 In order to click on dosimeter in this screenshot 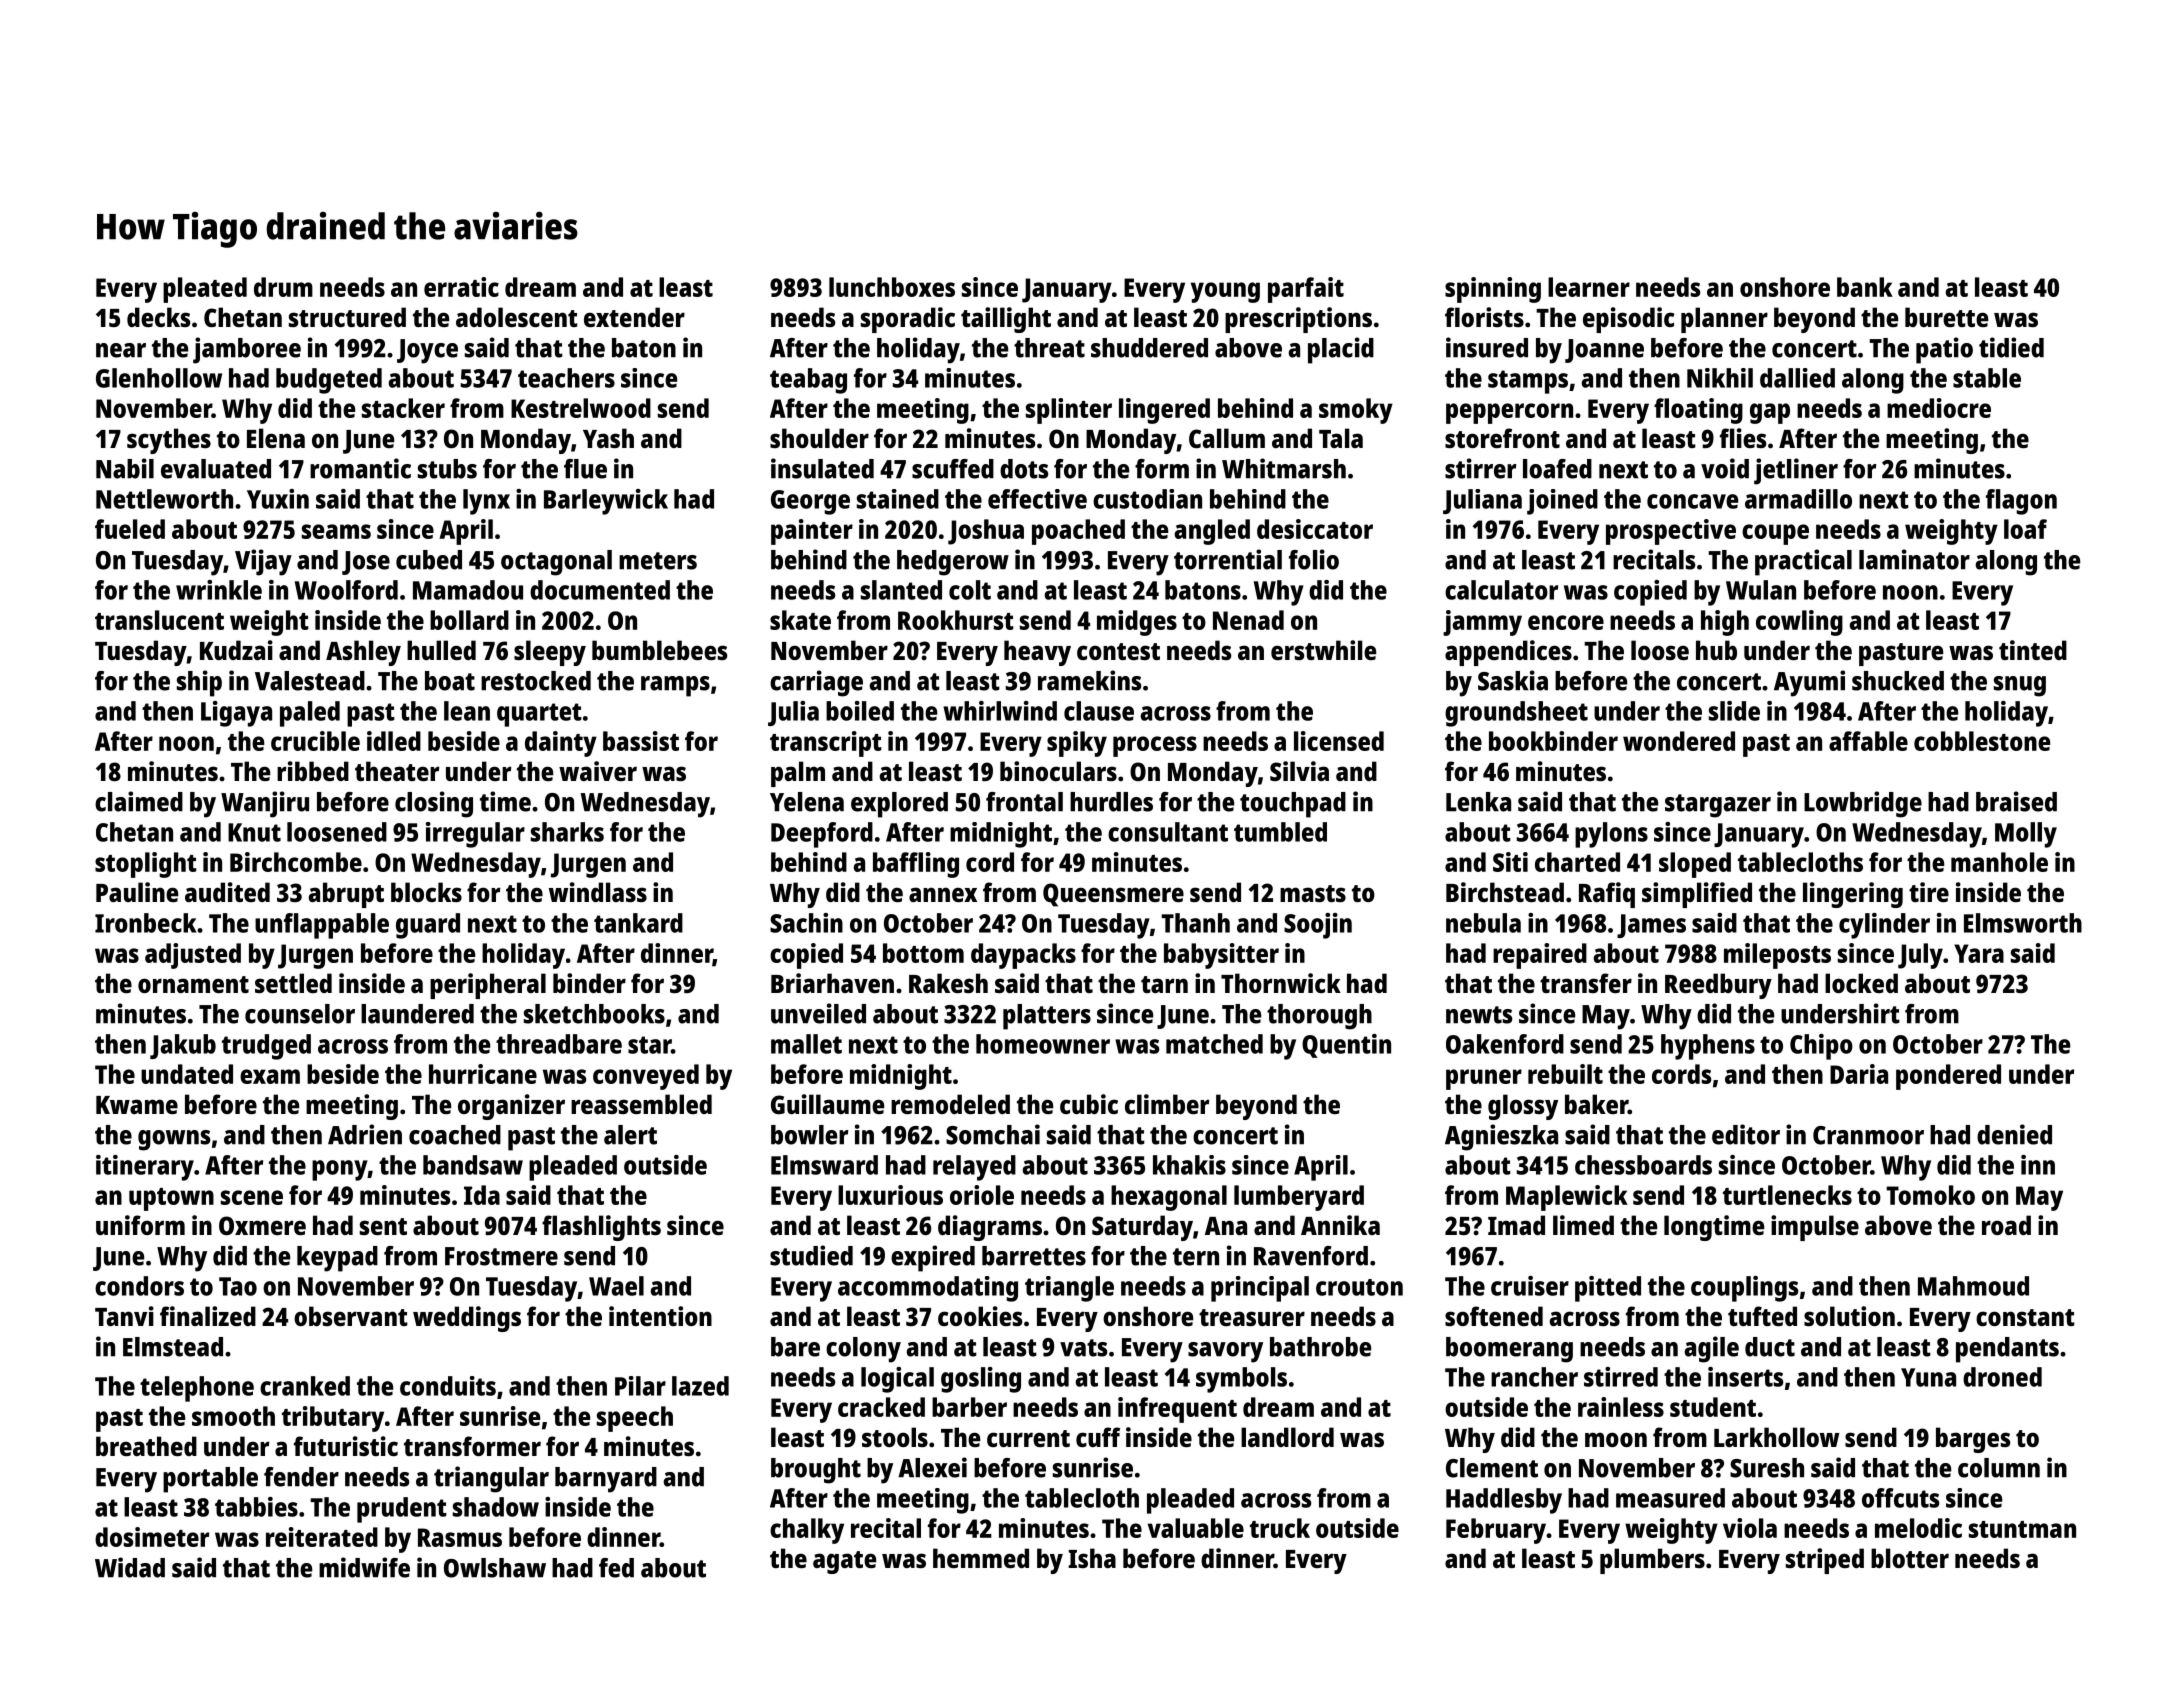, I will do `click(152, 1537)`.
